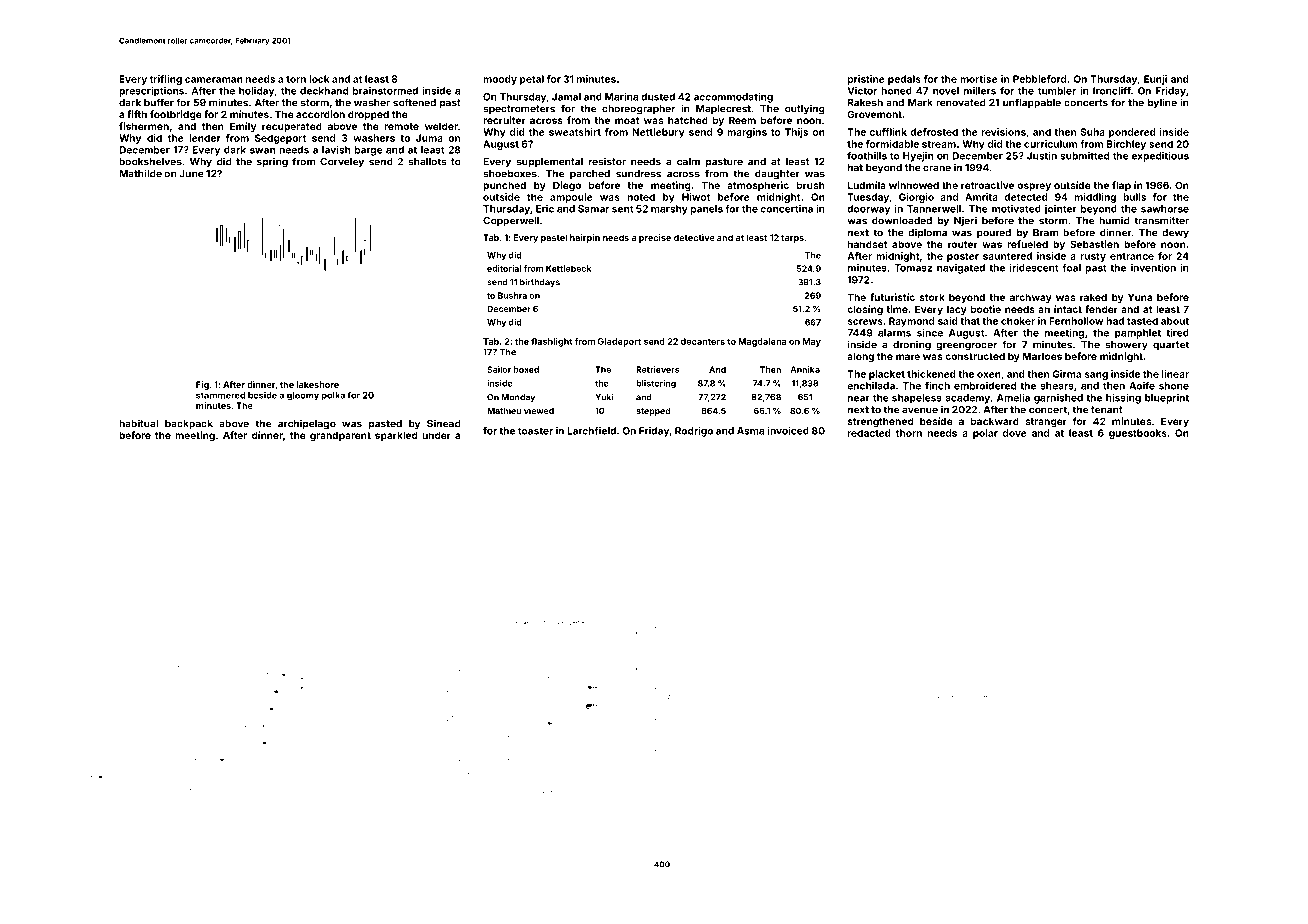 The image size is (1308, 924). I want to click on recuperated, so click(292, 127).
